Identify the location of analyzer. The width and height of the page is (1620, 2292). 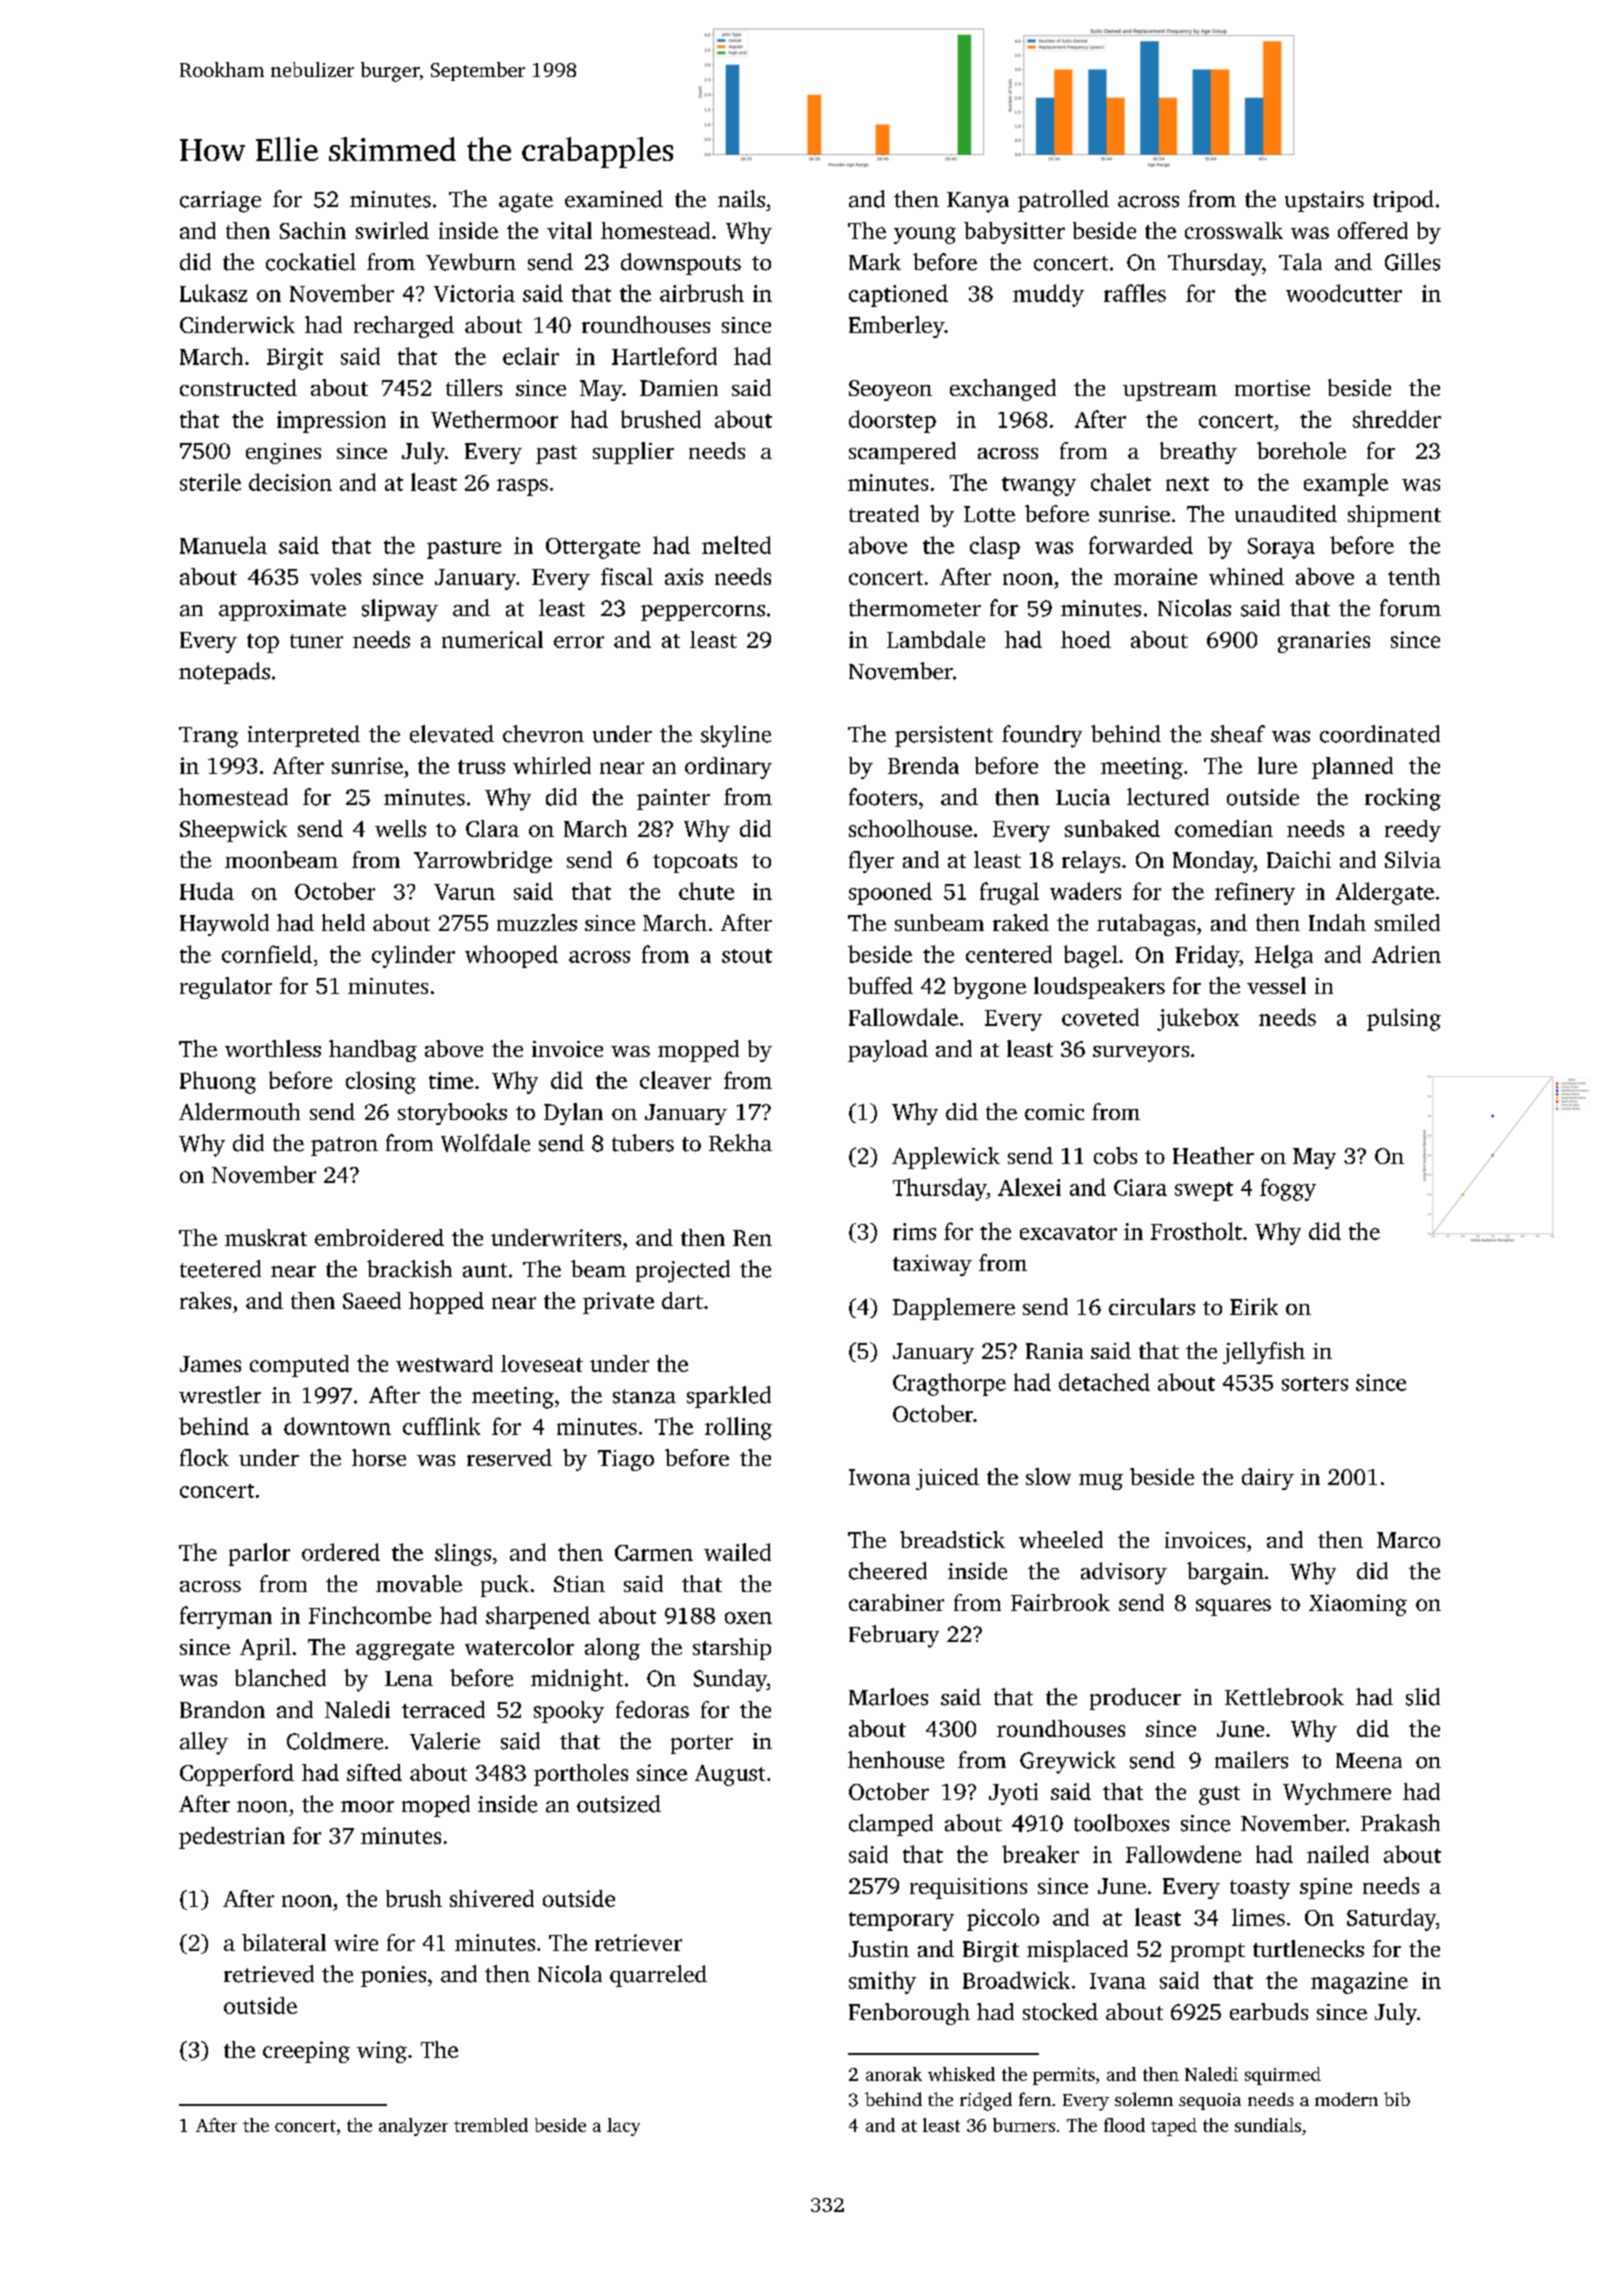
(413, 2127).
